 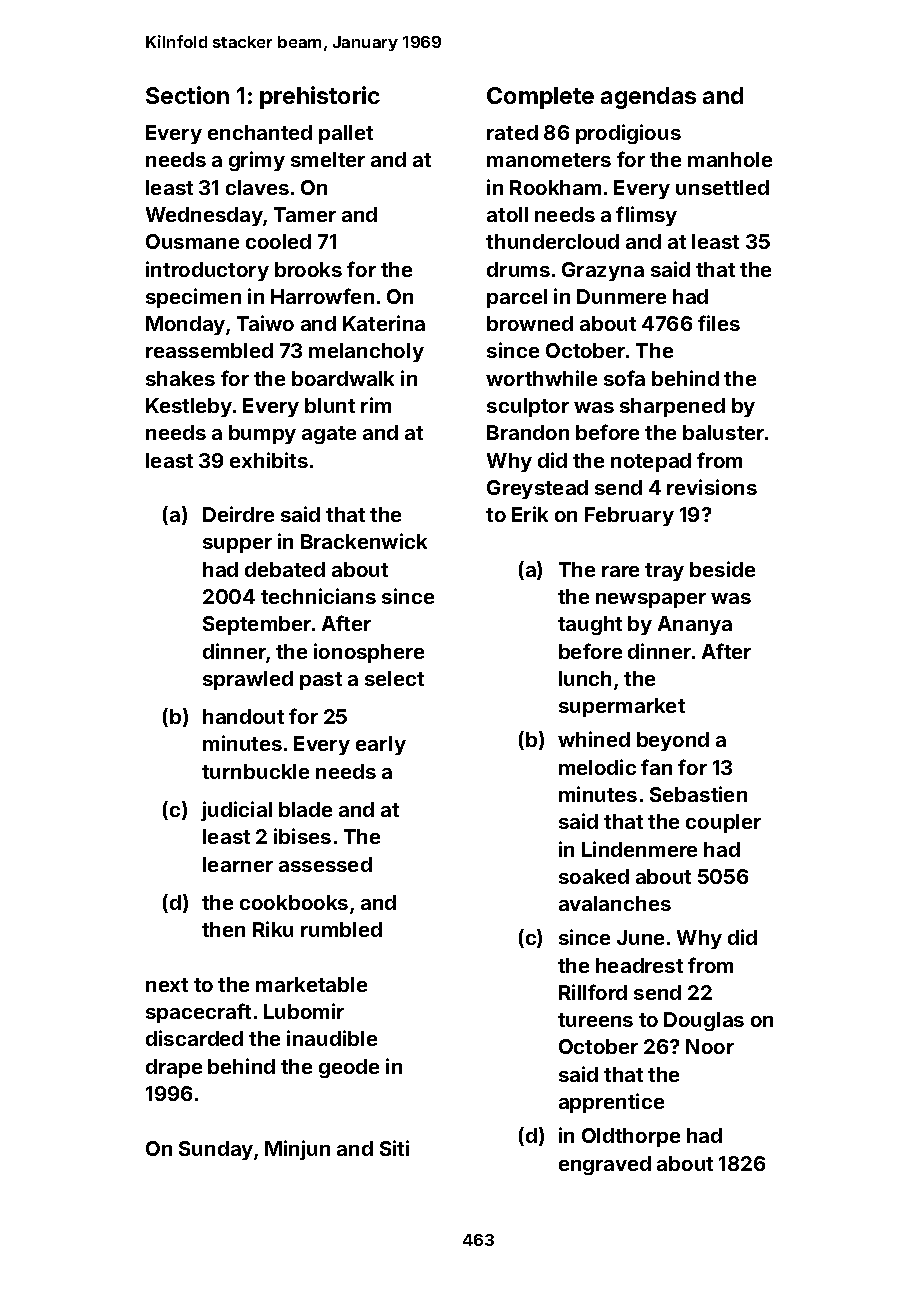 I want to click on ionosphere, so click(x=369, y=653).
